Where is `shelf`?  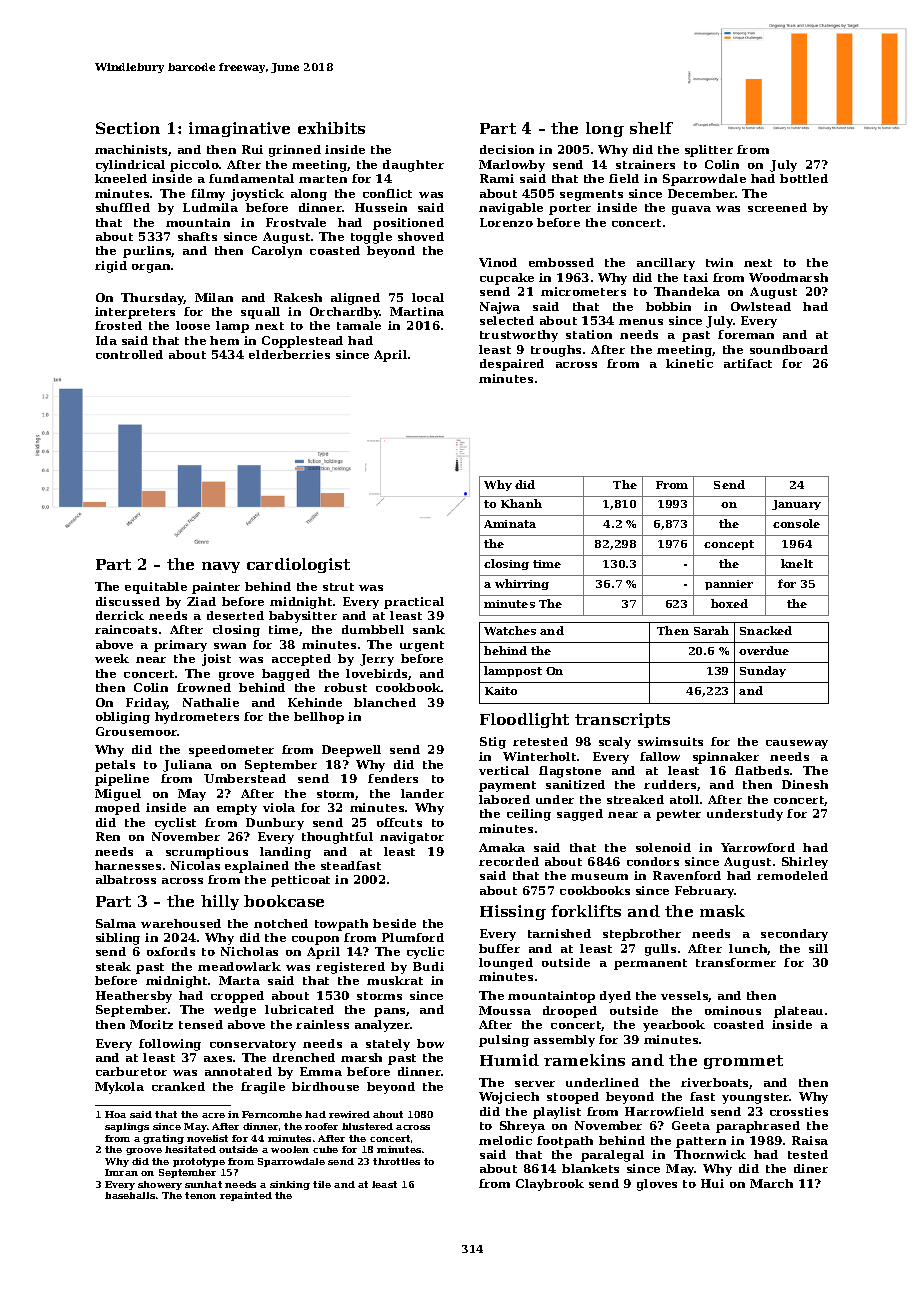 shelf is located at coordinates (651, 128).
